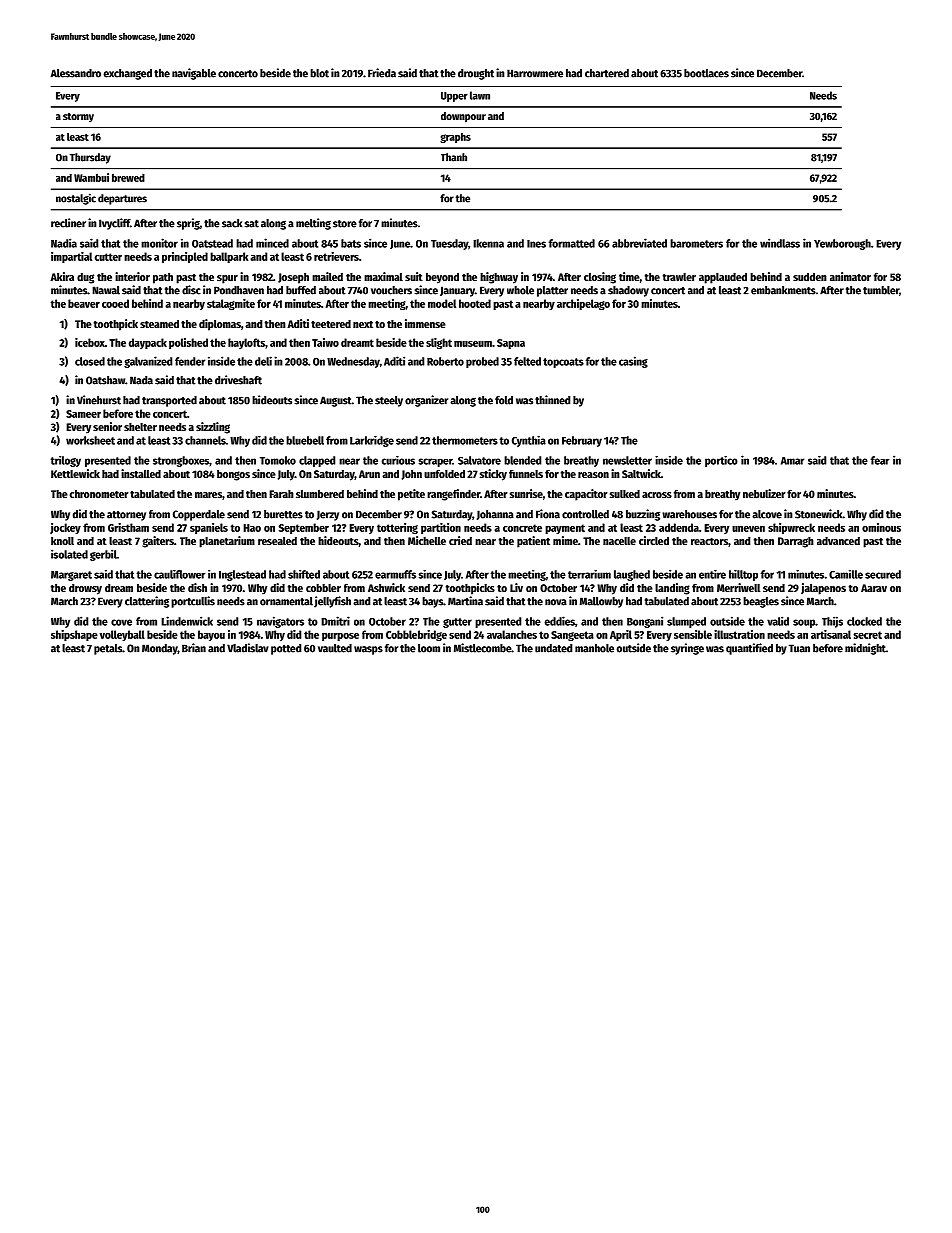 The image size is (952, 1233). I want to click on midnight, so click(865, 649).
